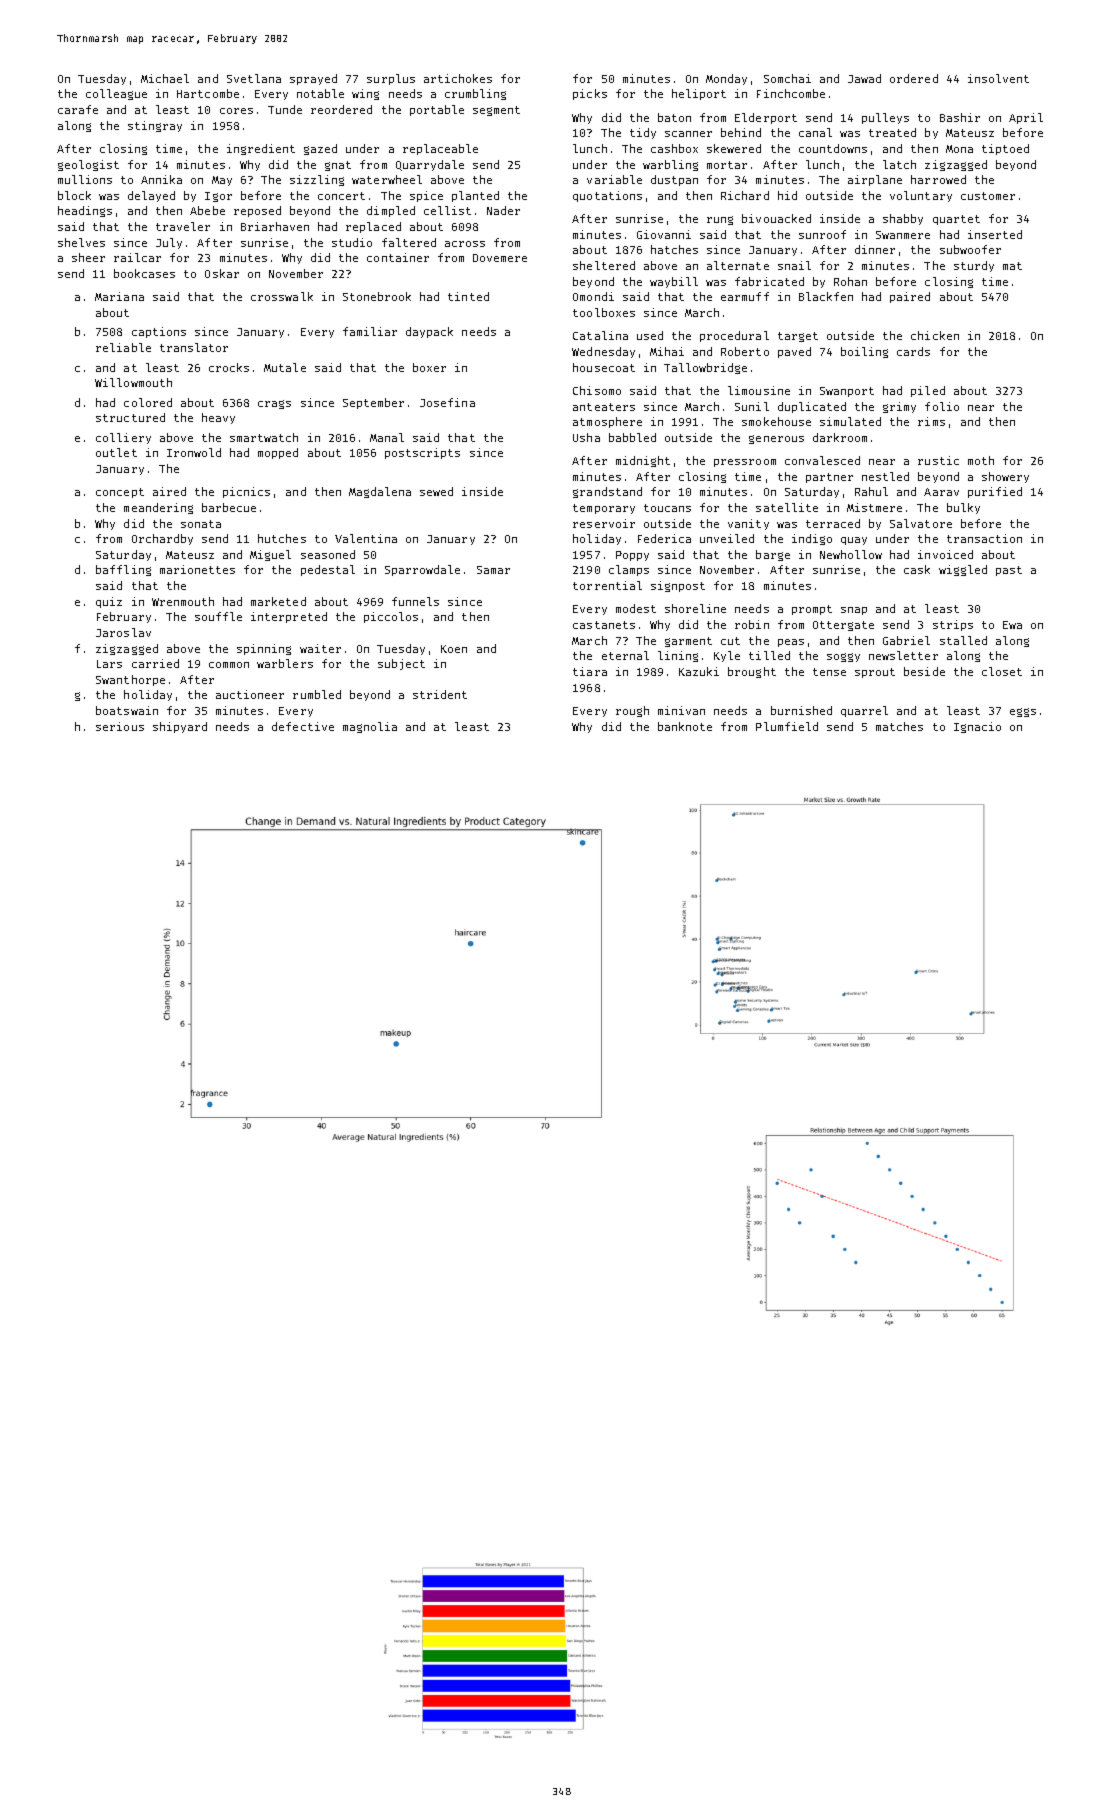  Describe the element at coordinates (604, 312) in the screenshot. I see `toolboxes` at that location.
